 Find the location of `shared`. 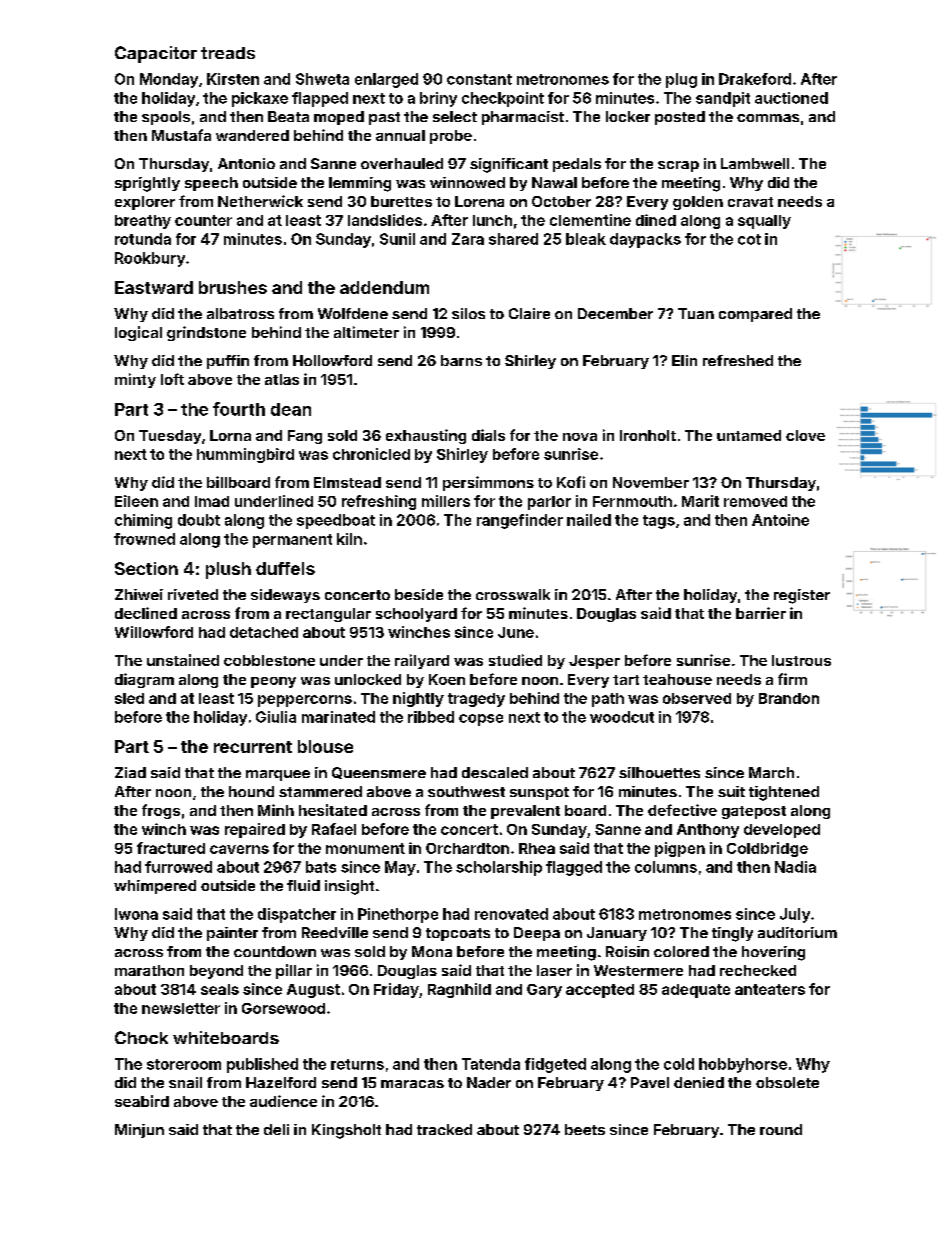

shared is located at coordinates (513, 239).
